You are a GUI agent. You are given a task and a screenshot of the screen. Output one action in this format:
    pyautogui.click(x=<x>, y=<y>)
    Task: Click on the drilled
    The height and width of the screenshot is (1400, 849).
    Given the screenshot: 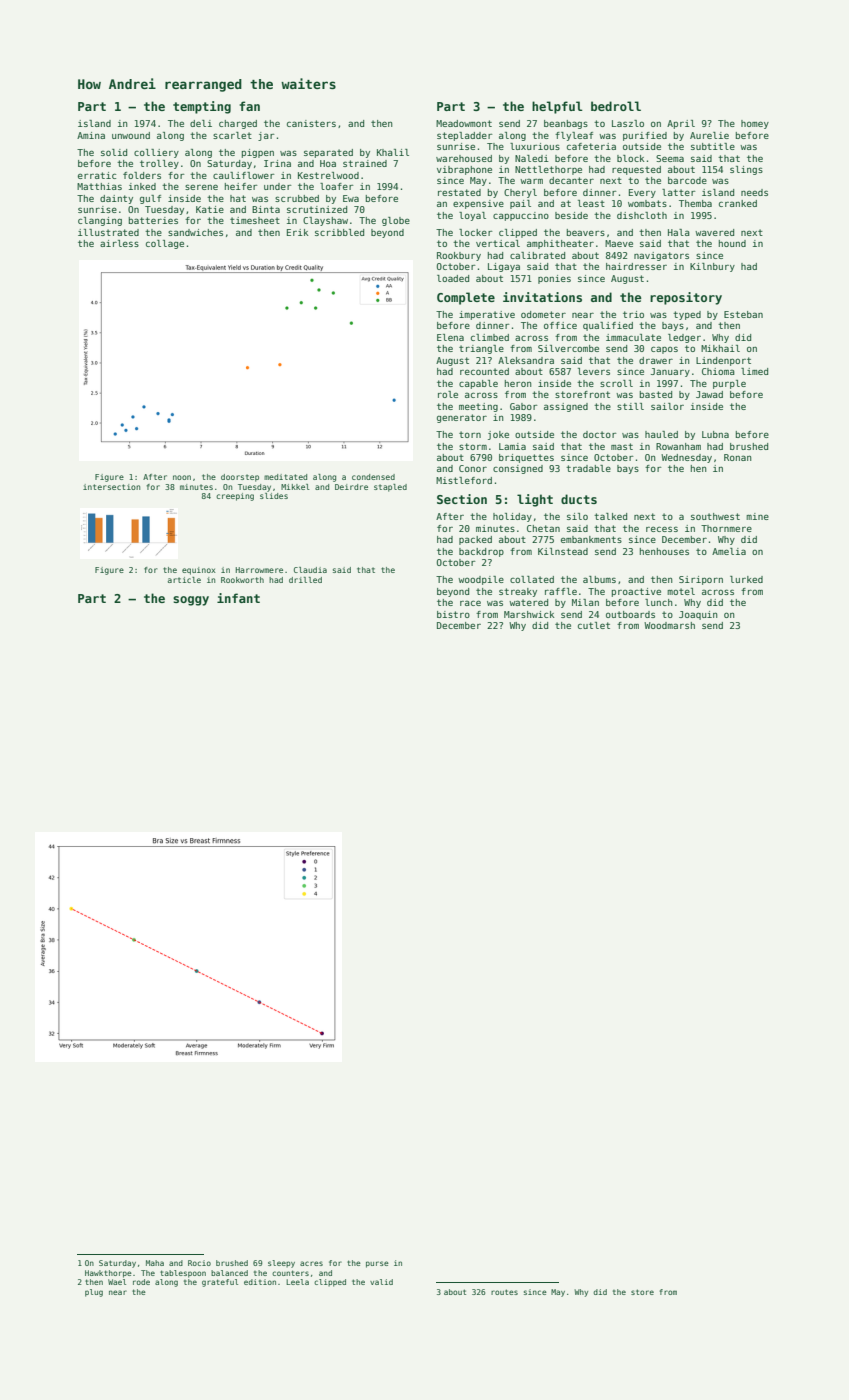 What is the action you would take?
    pyautogui.click(x=305, y=580)
